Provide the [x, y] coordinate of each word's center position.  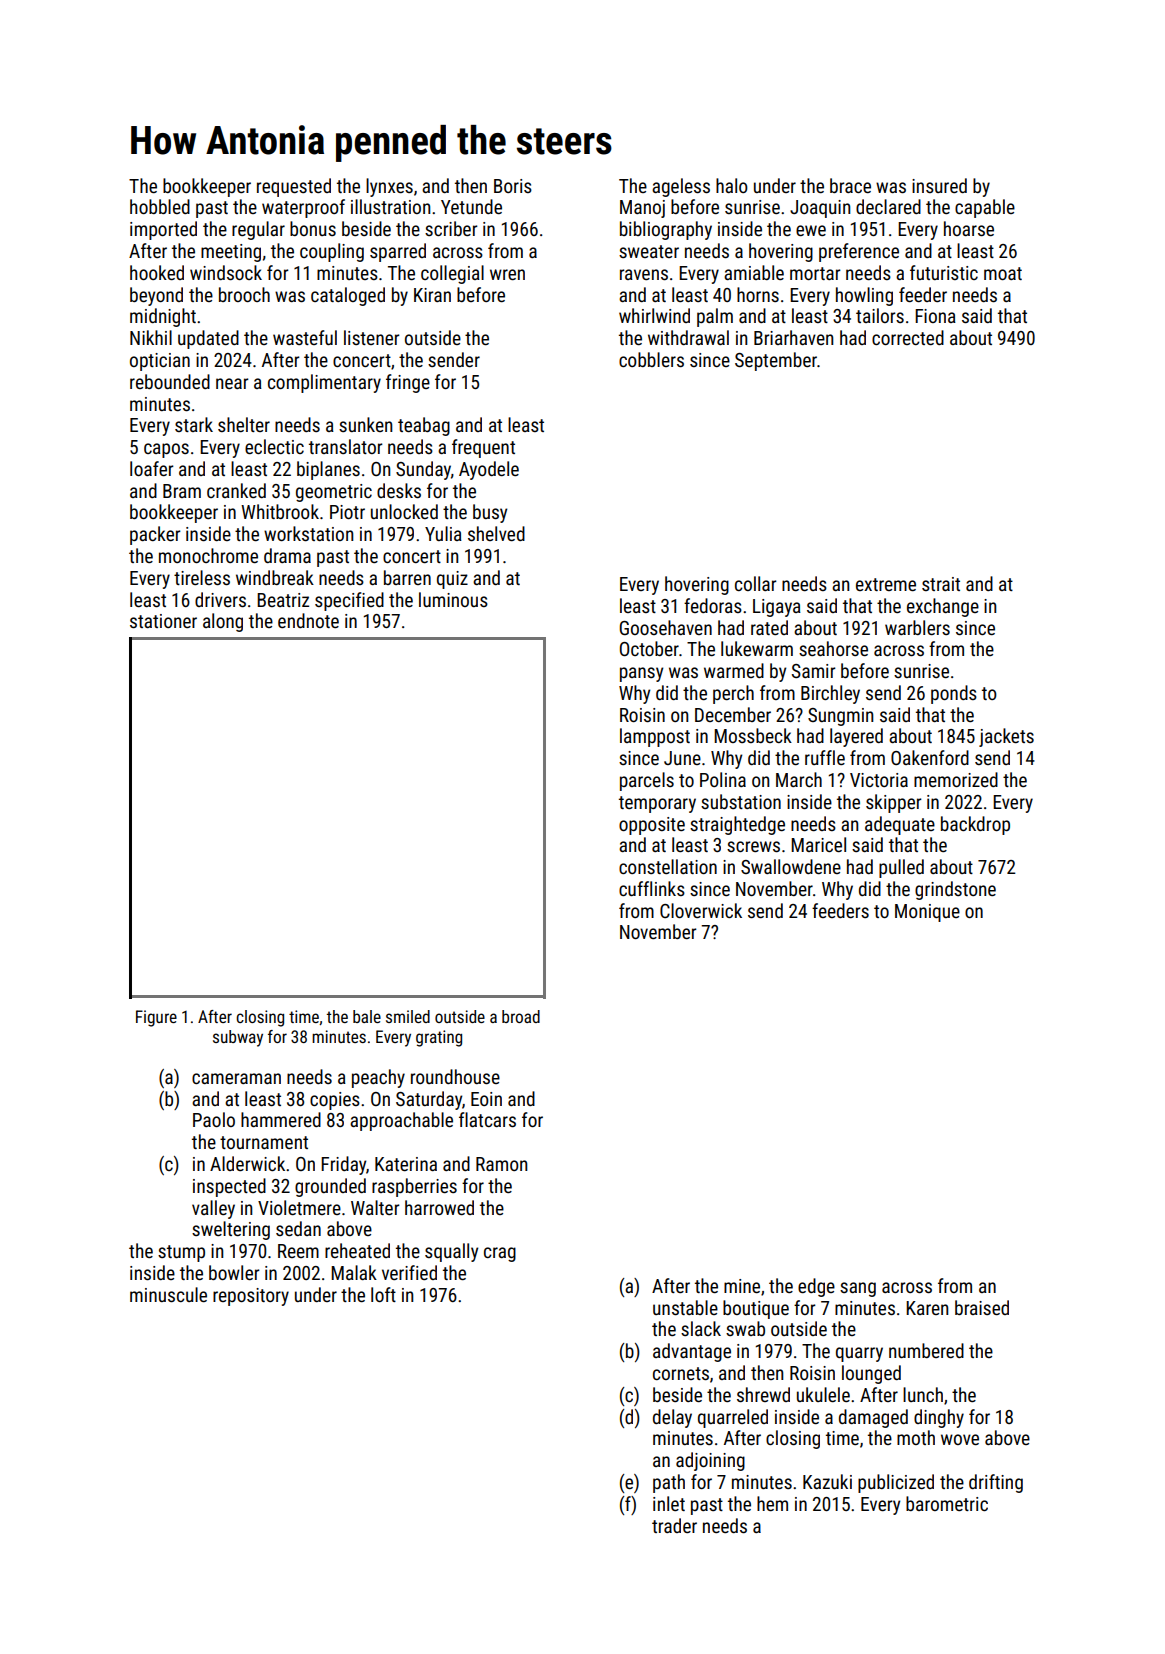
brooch [244, 294]
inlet [669, 1503]
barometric [947, 1503]
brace [850, 185]
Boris [513, 186]
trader [674, 1525]
